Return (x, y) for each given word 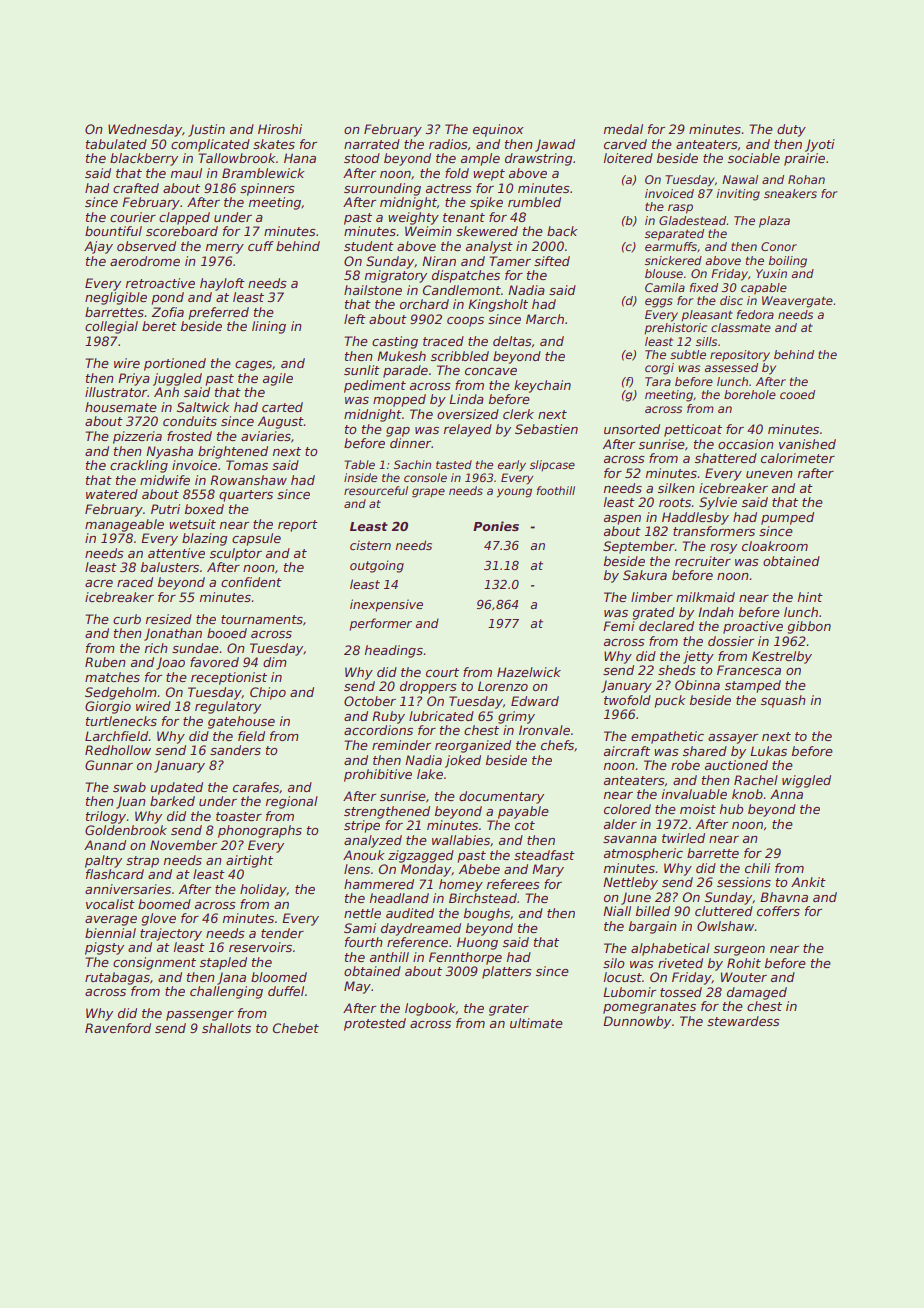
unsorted (632, 429)
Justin (206, 130)
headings (394, 651)
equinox (498, 130)
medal (623, 129)
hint (810, 597)
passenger (200, 1016)
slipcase (552, 465)
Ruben (105, 662)
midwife (165, 480)
